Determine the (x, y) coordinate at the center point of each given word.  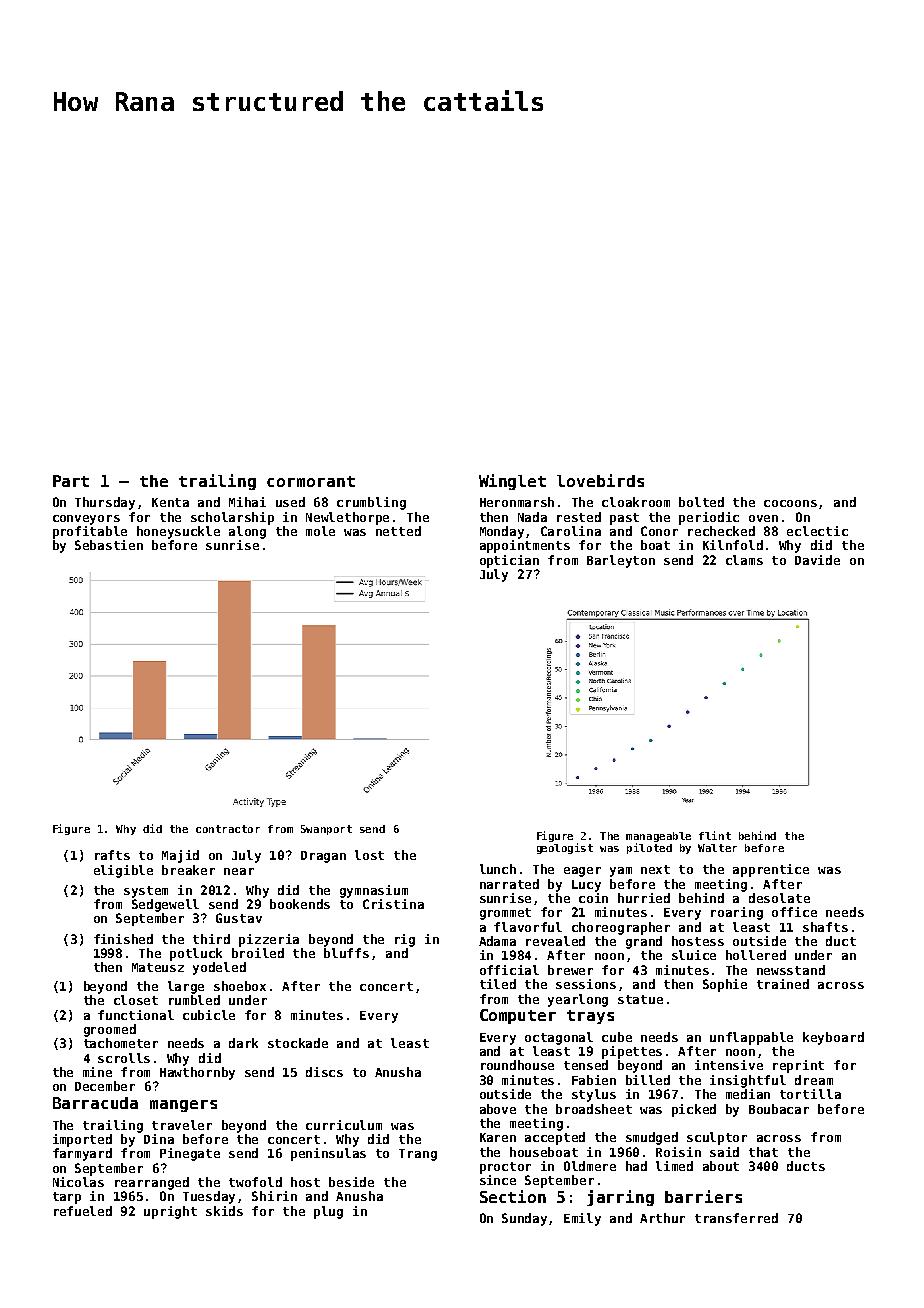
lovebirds (600, 480)
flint (715, 835)
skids (224, 1211)
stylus (594, 1095)
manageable (658, 837)
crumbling (371, 503)
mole (320, 531)
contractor (228, 829)
